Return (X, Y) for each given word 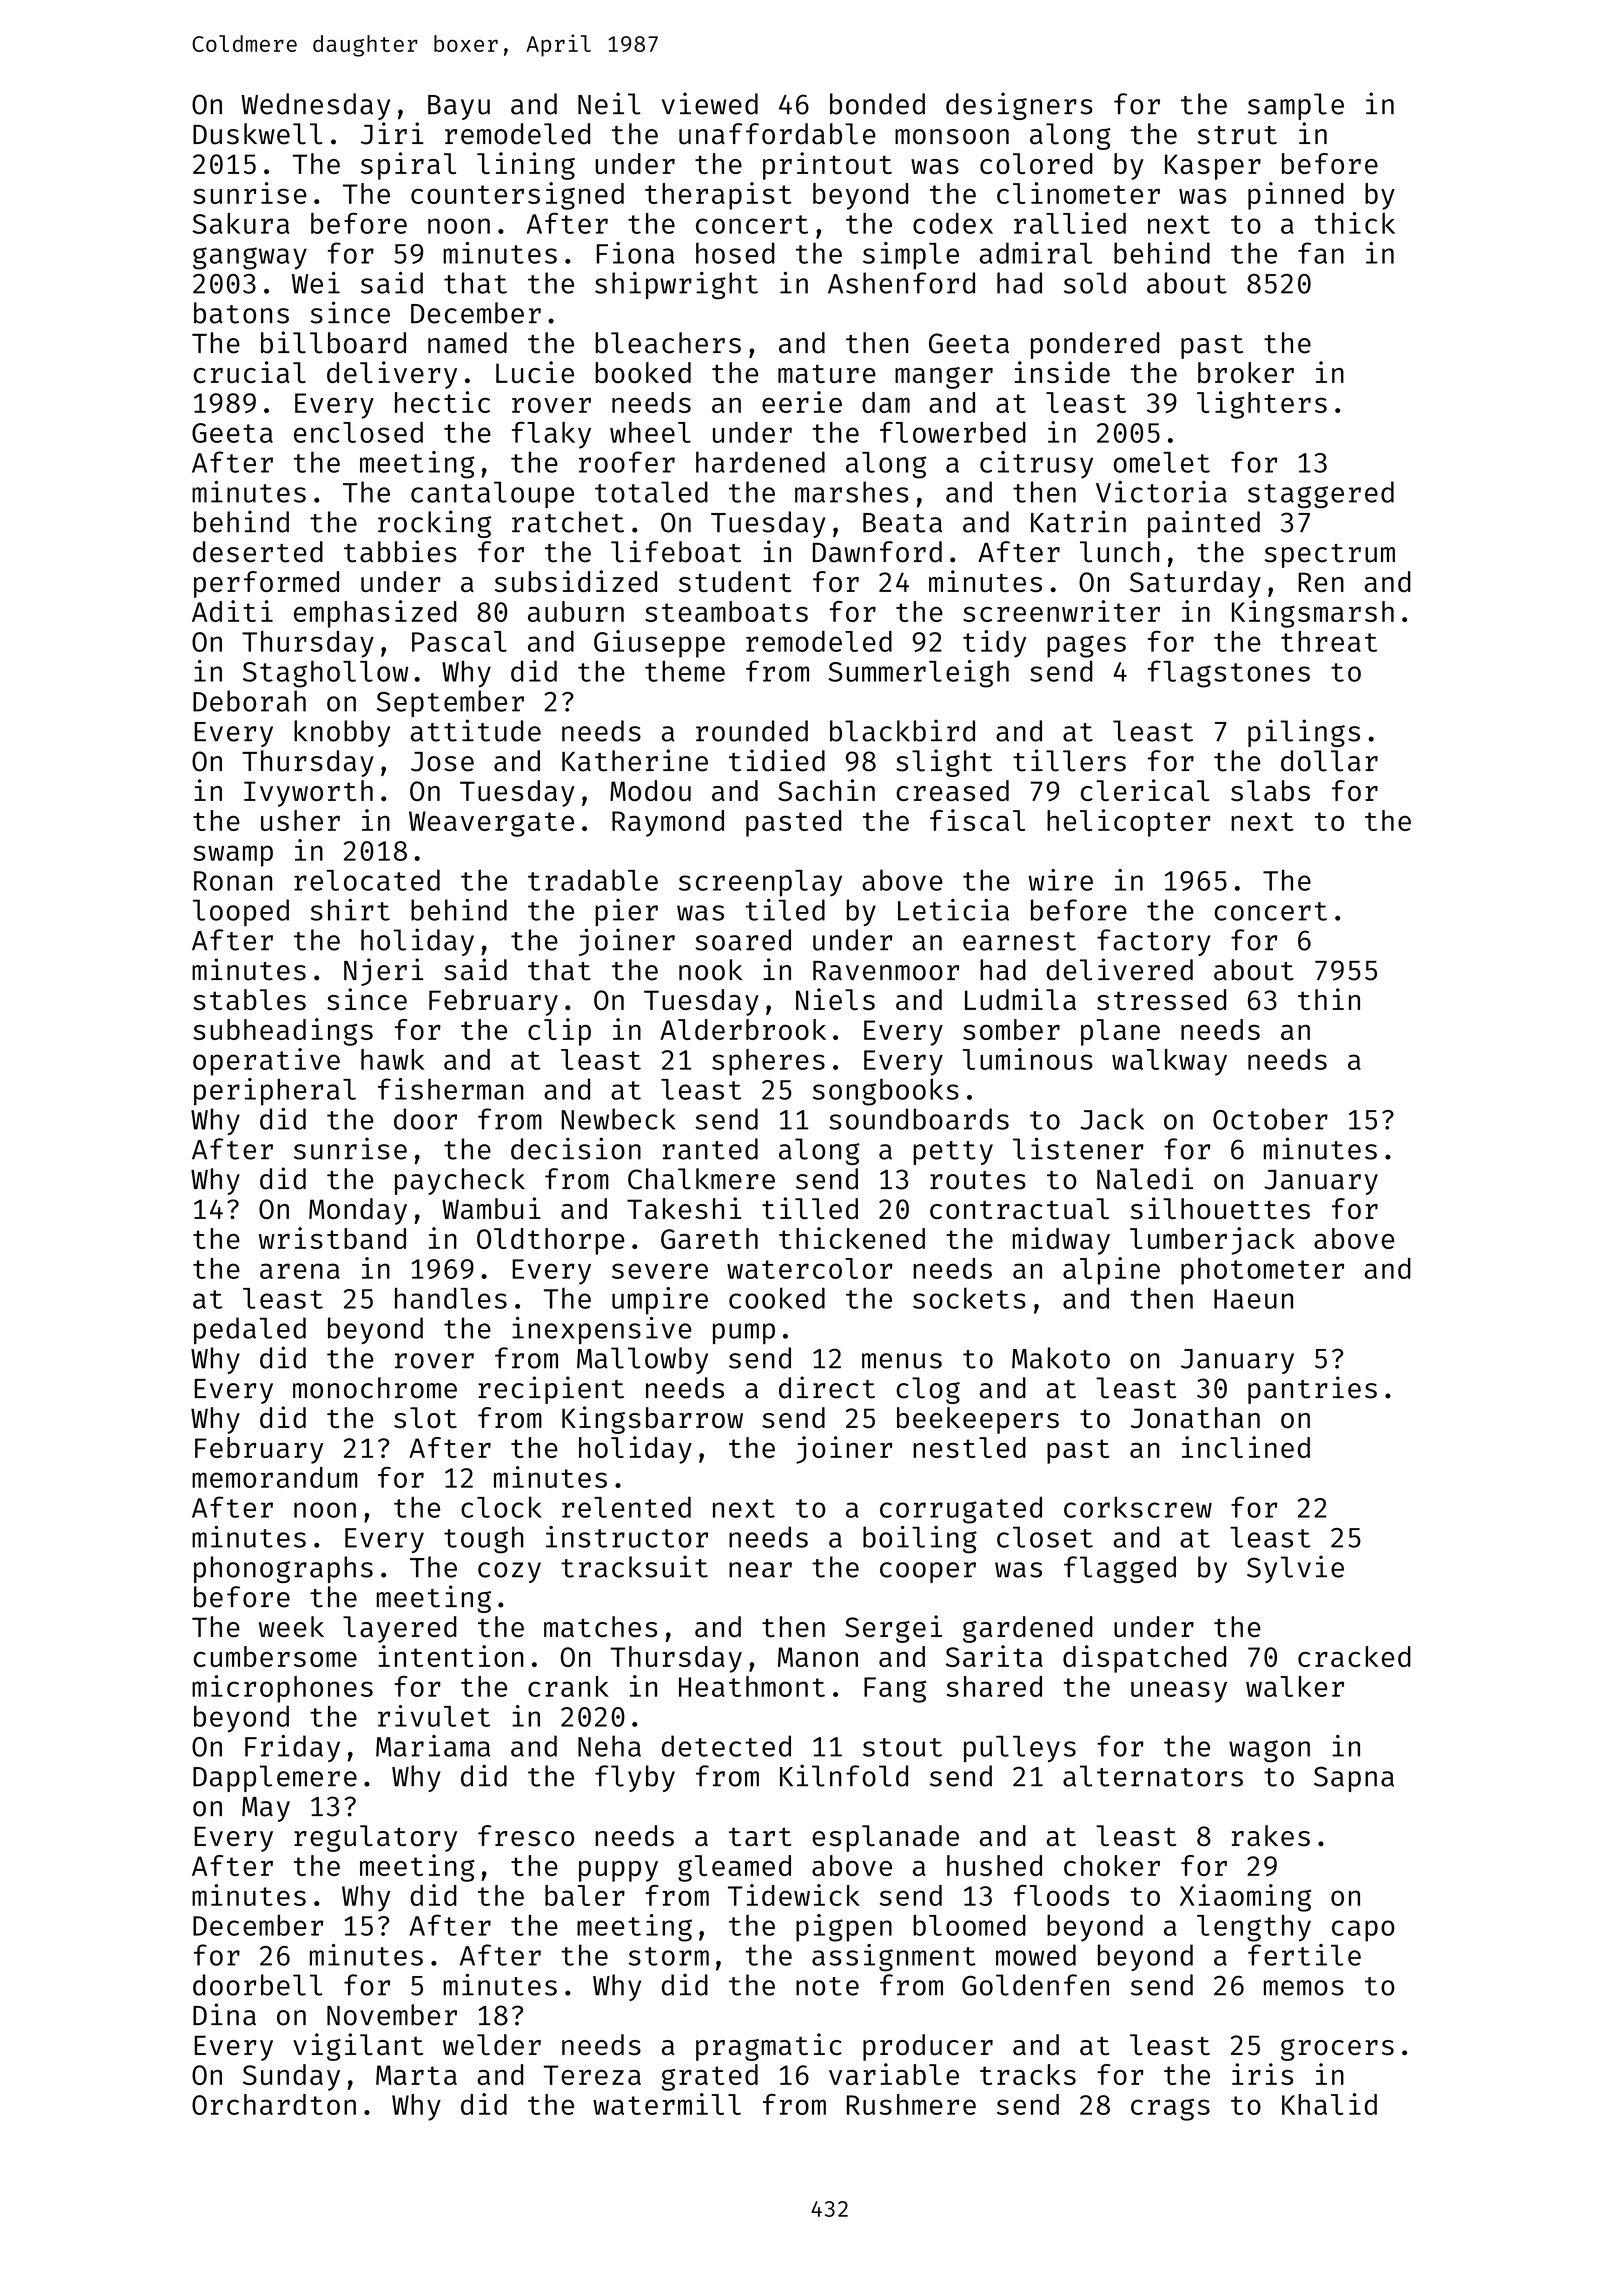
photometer (1262, 1271)
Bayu (459, 107)
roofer (627, 462)
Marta (416, 2075)
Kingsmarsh (1313, 614)
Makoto (1061, 1358)
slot (425, 1417)
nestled (969, 1447)
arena (300, 1271)
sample (1296, 106)
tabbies (400, 551)
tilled (810, 1208)
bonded (877, 104)
